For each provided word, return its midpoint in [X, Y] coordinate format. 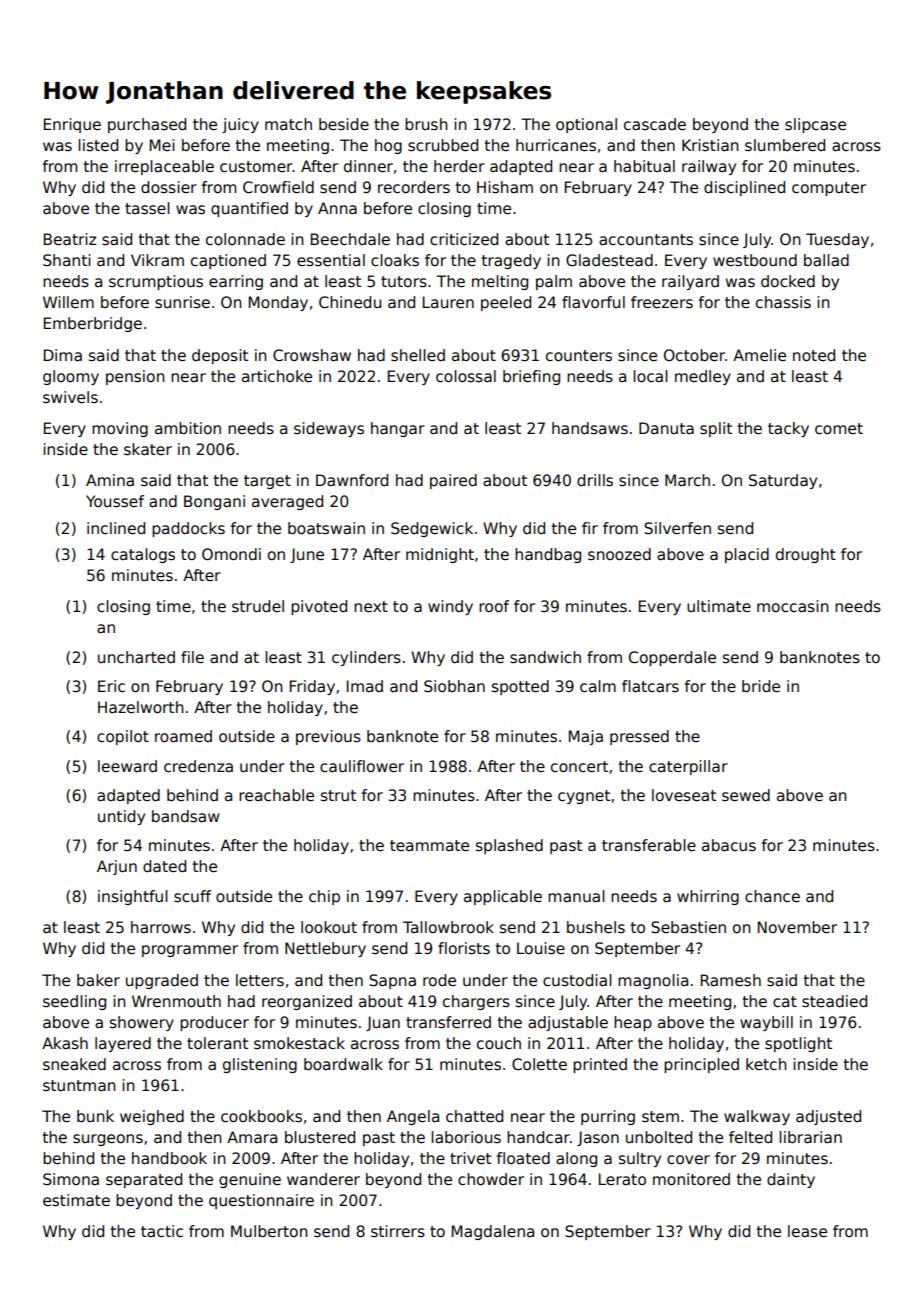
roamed [183, 736]
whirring [708, 897]
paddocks [188, 529]
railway [709, 167]
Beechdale [350, 239]
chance [772, 896]
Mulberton [269, 1231]
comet [839, 429]
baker [98, 980]
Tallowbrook [448, 927]
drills [595, 480]
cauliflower [362, 766]
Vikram [157, 260]
